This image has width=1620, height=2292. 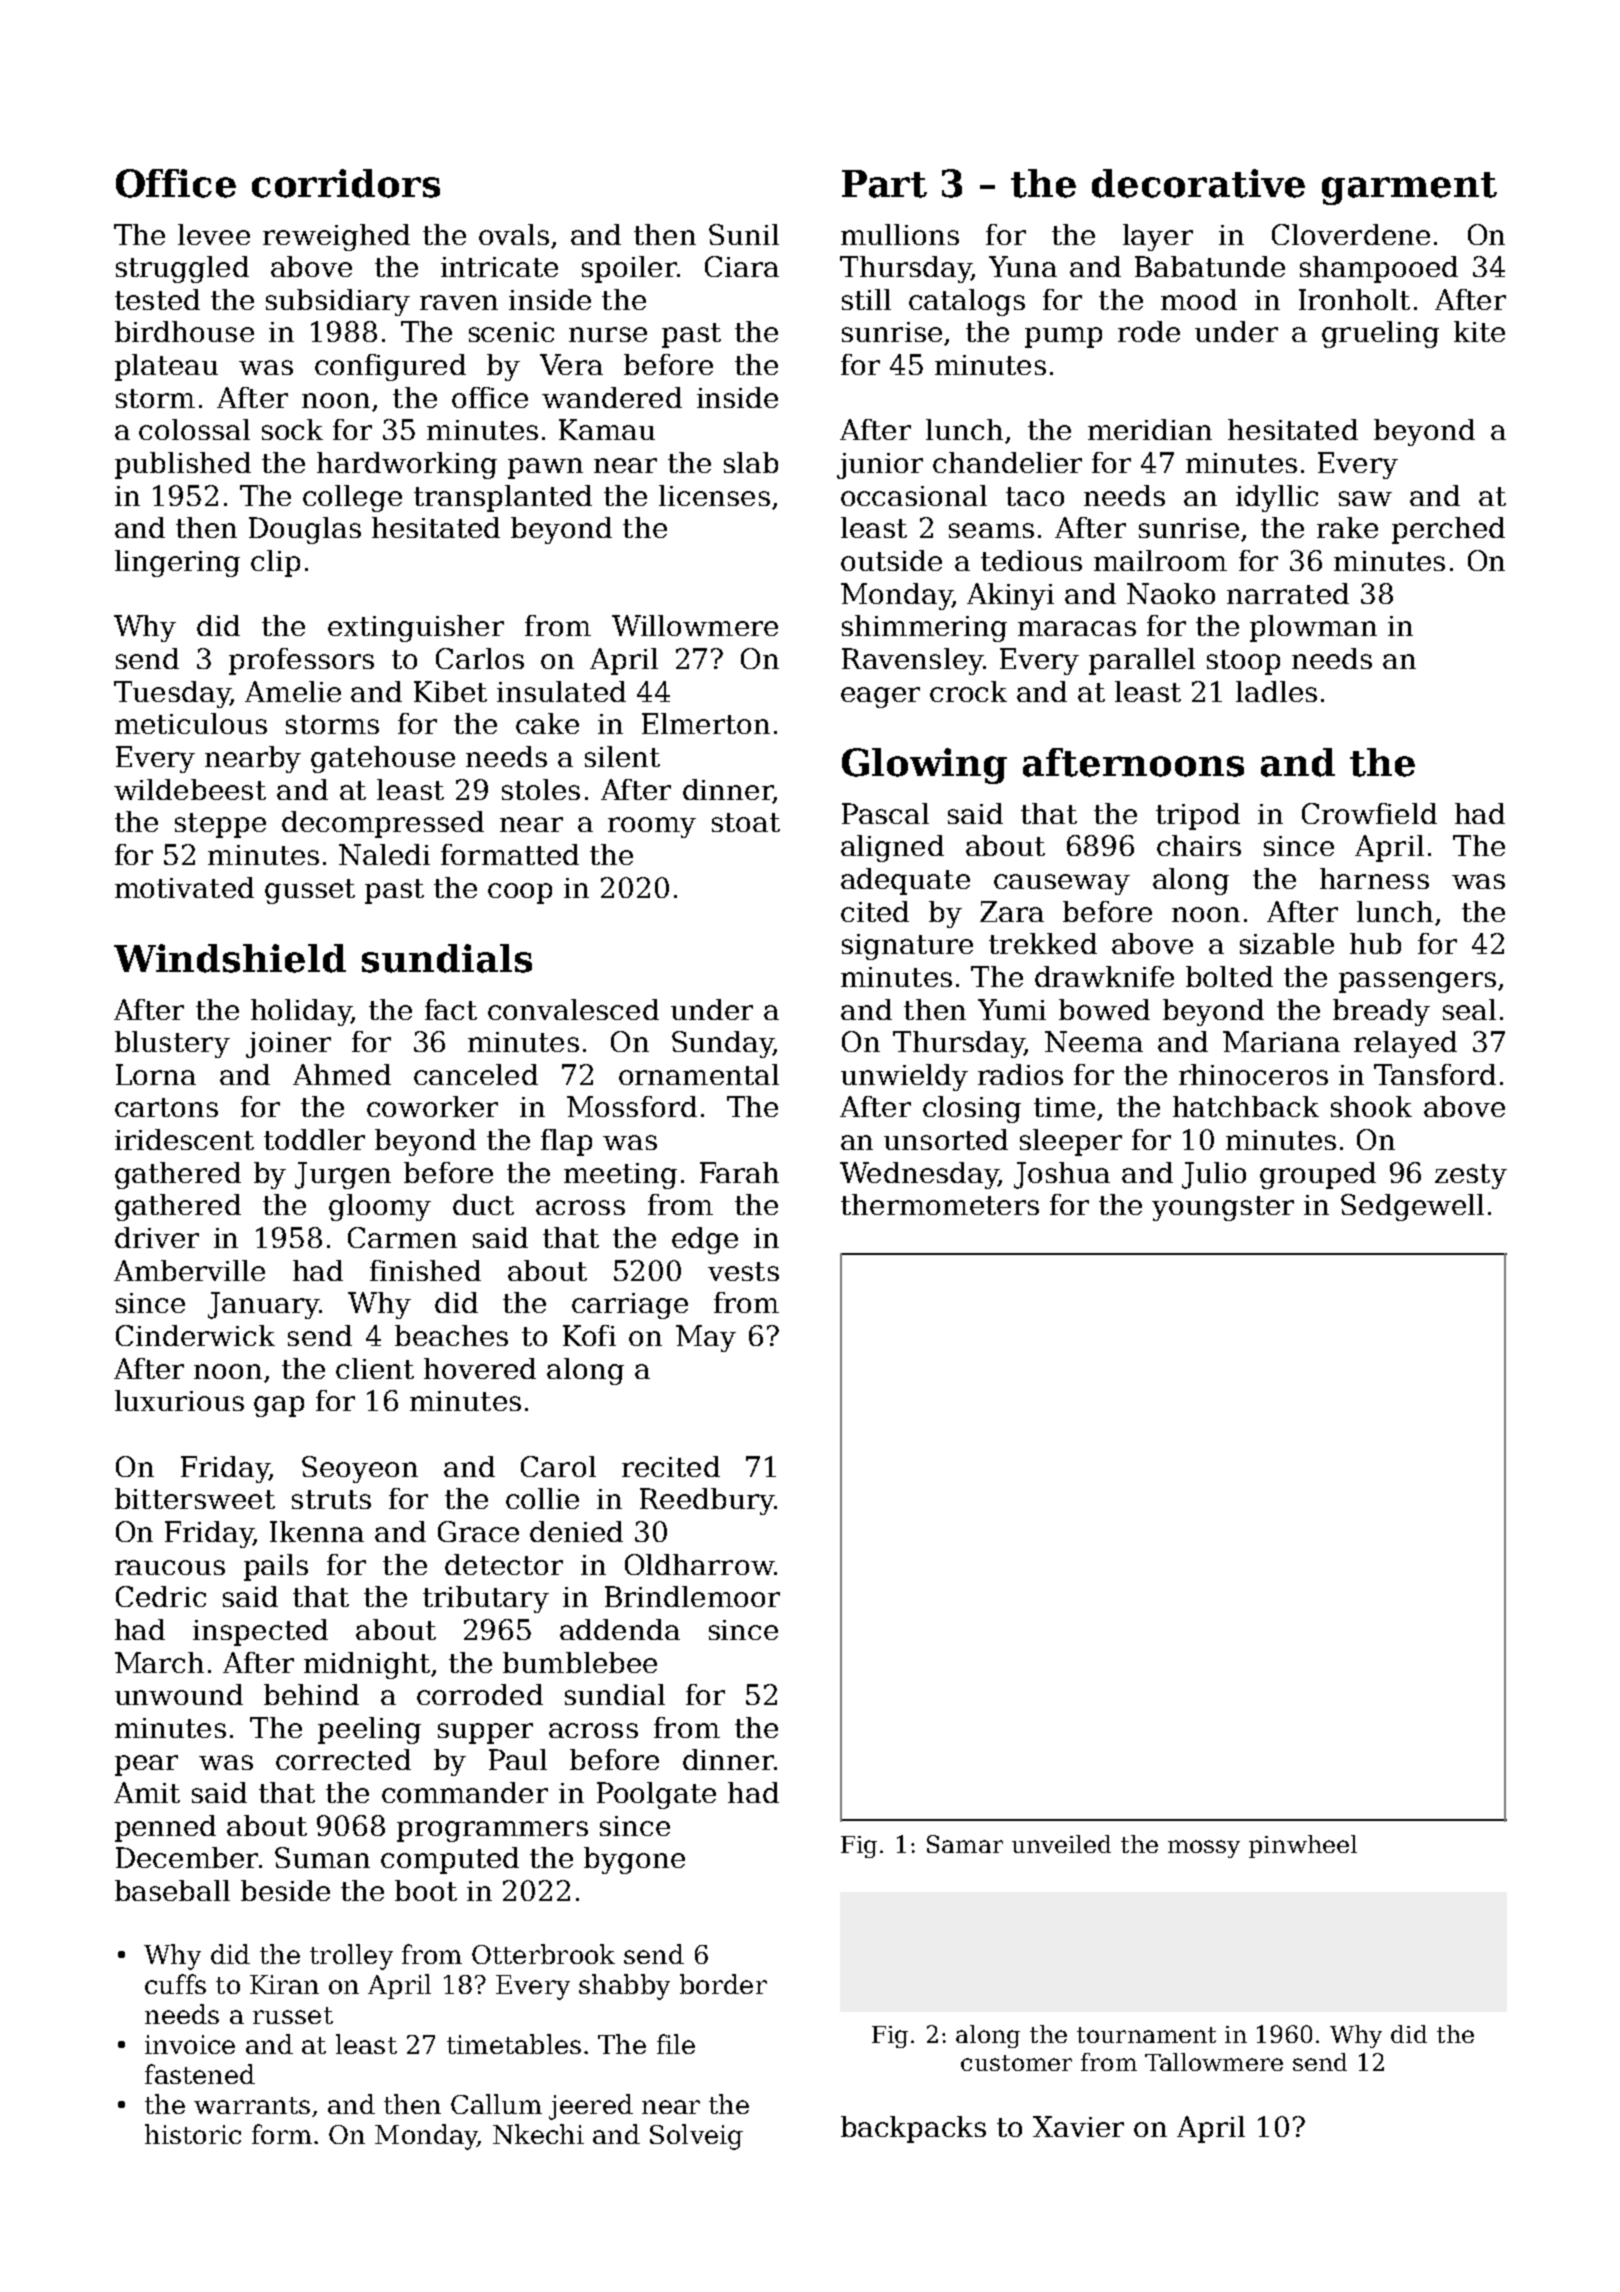 What do you see at coordinates (193, 2134) in the image?
I see `historic` at bounding box center [193, 2134].
